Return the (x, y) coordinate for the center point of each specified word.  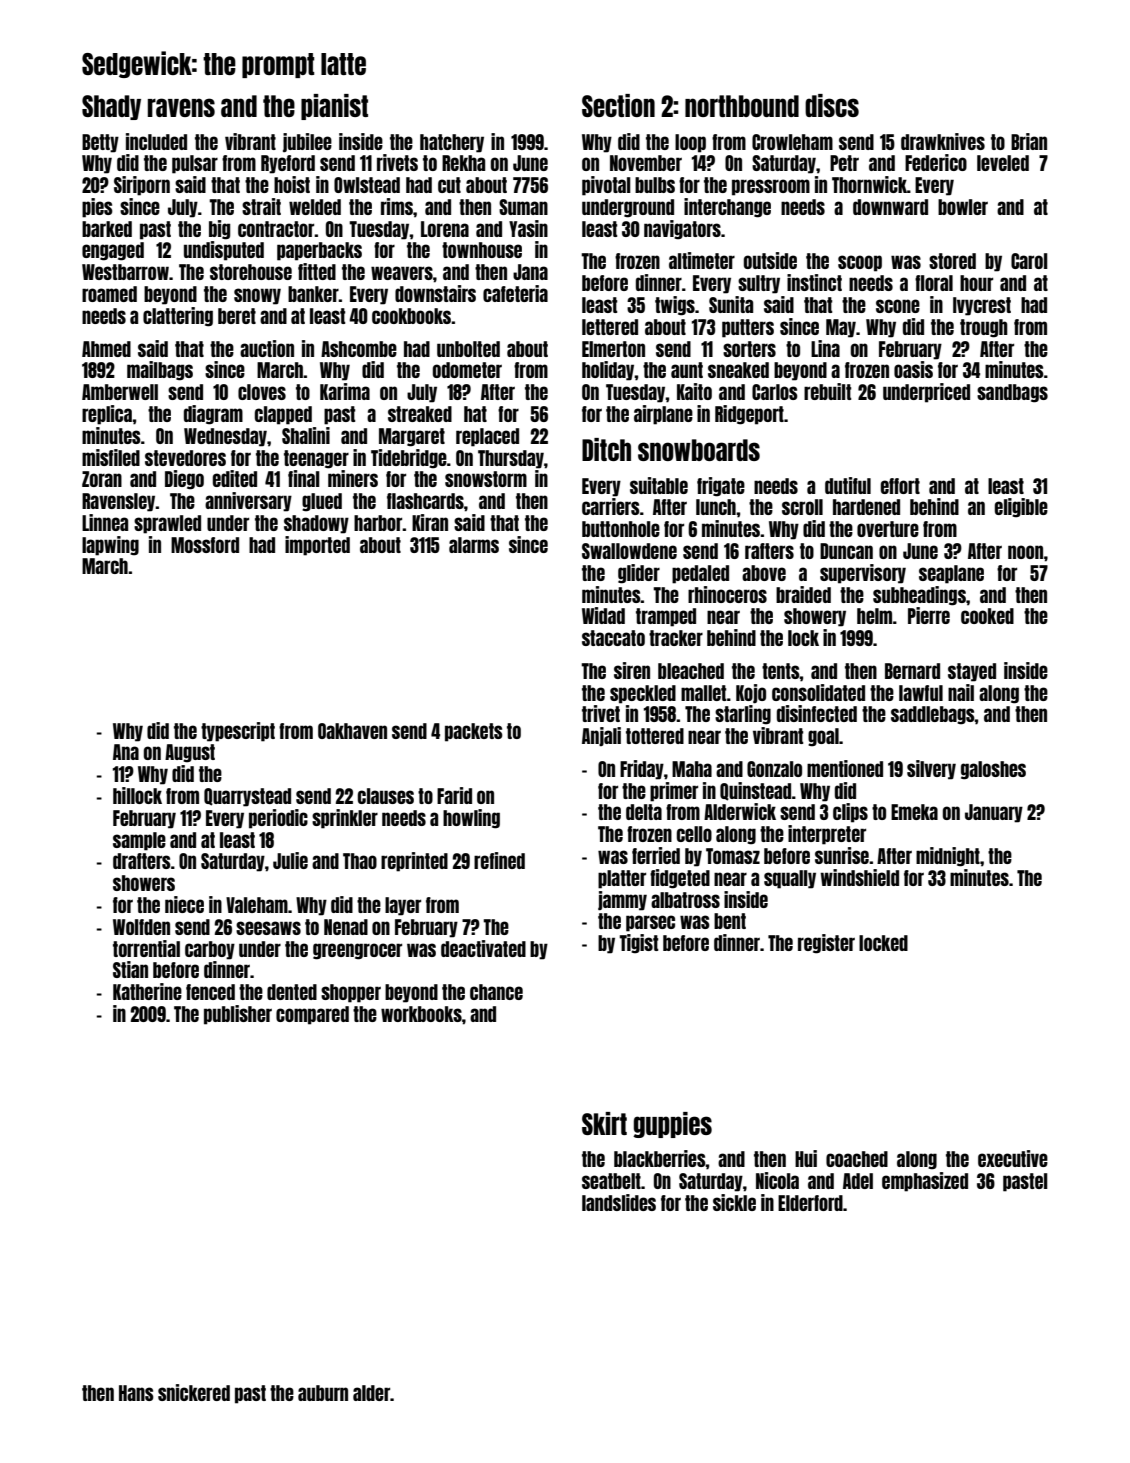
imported (317, 546)
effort (900, 486)
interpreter (827, 835)
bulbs (655, 185)
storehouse (251, 272)
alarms (474, 545)
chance (496, 992)
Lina (825, 348)
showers (144, 883)
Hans (136, 1393)
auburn (323, 1393)
